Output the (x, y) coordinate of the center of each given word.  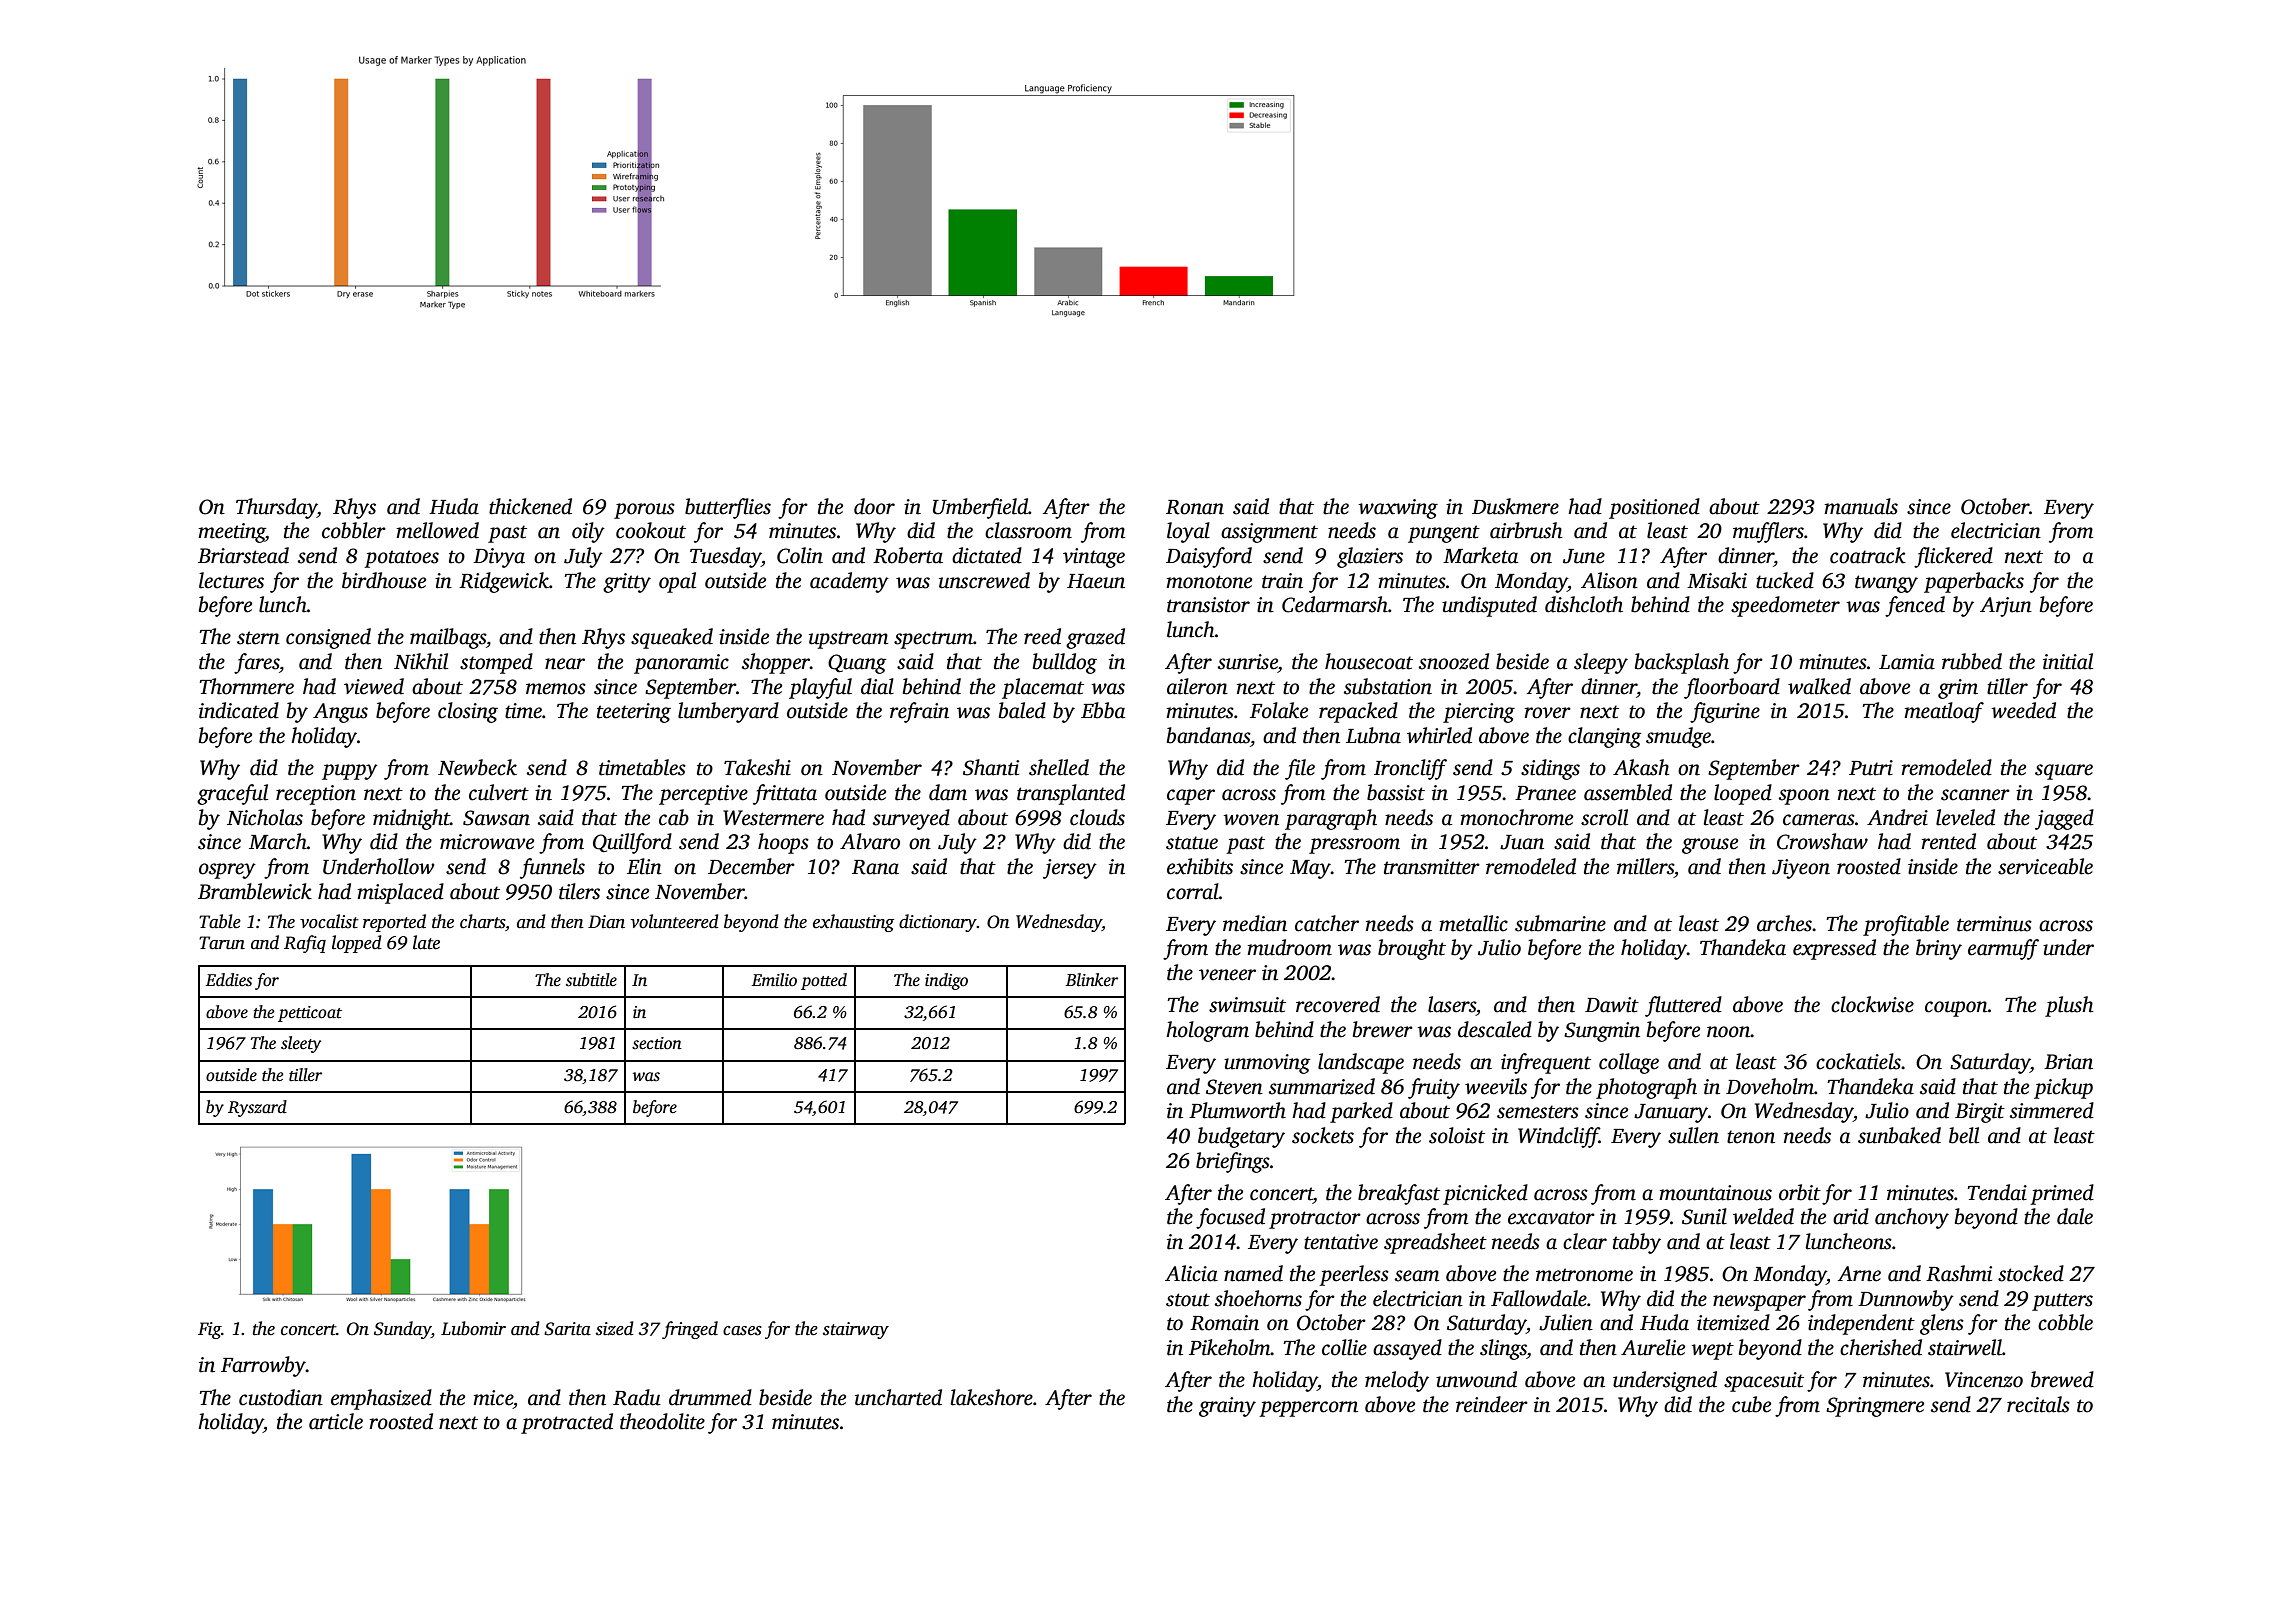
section (657, 1043)
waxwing (1398, 509)
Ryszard (257, 1108)
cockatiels (1858, 1061)
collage (1629, 1063)
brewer (1383, 1029)
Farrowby (263, 1366)
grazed (1095, 638)
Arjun (2006, 607)
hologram (1207, 1031)
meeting (231, 533)
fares (256, 663)
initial (2068, 661)
